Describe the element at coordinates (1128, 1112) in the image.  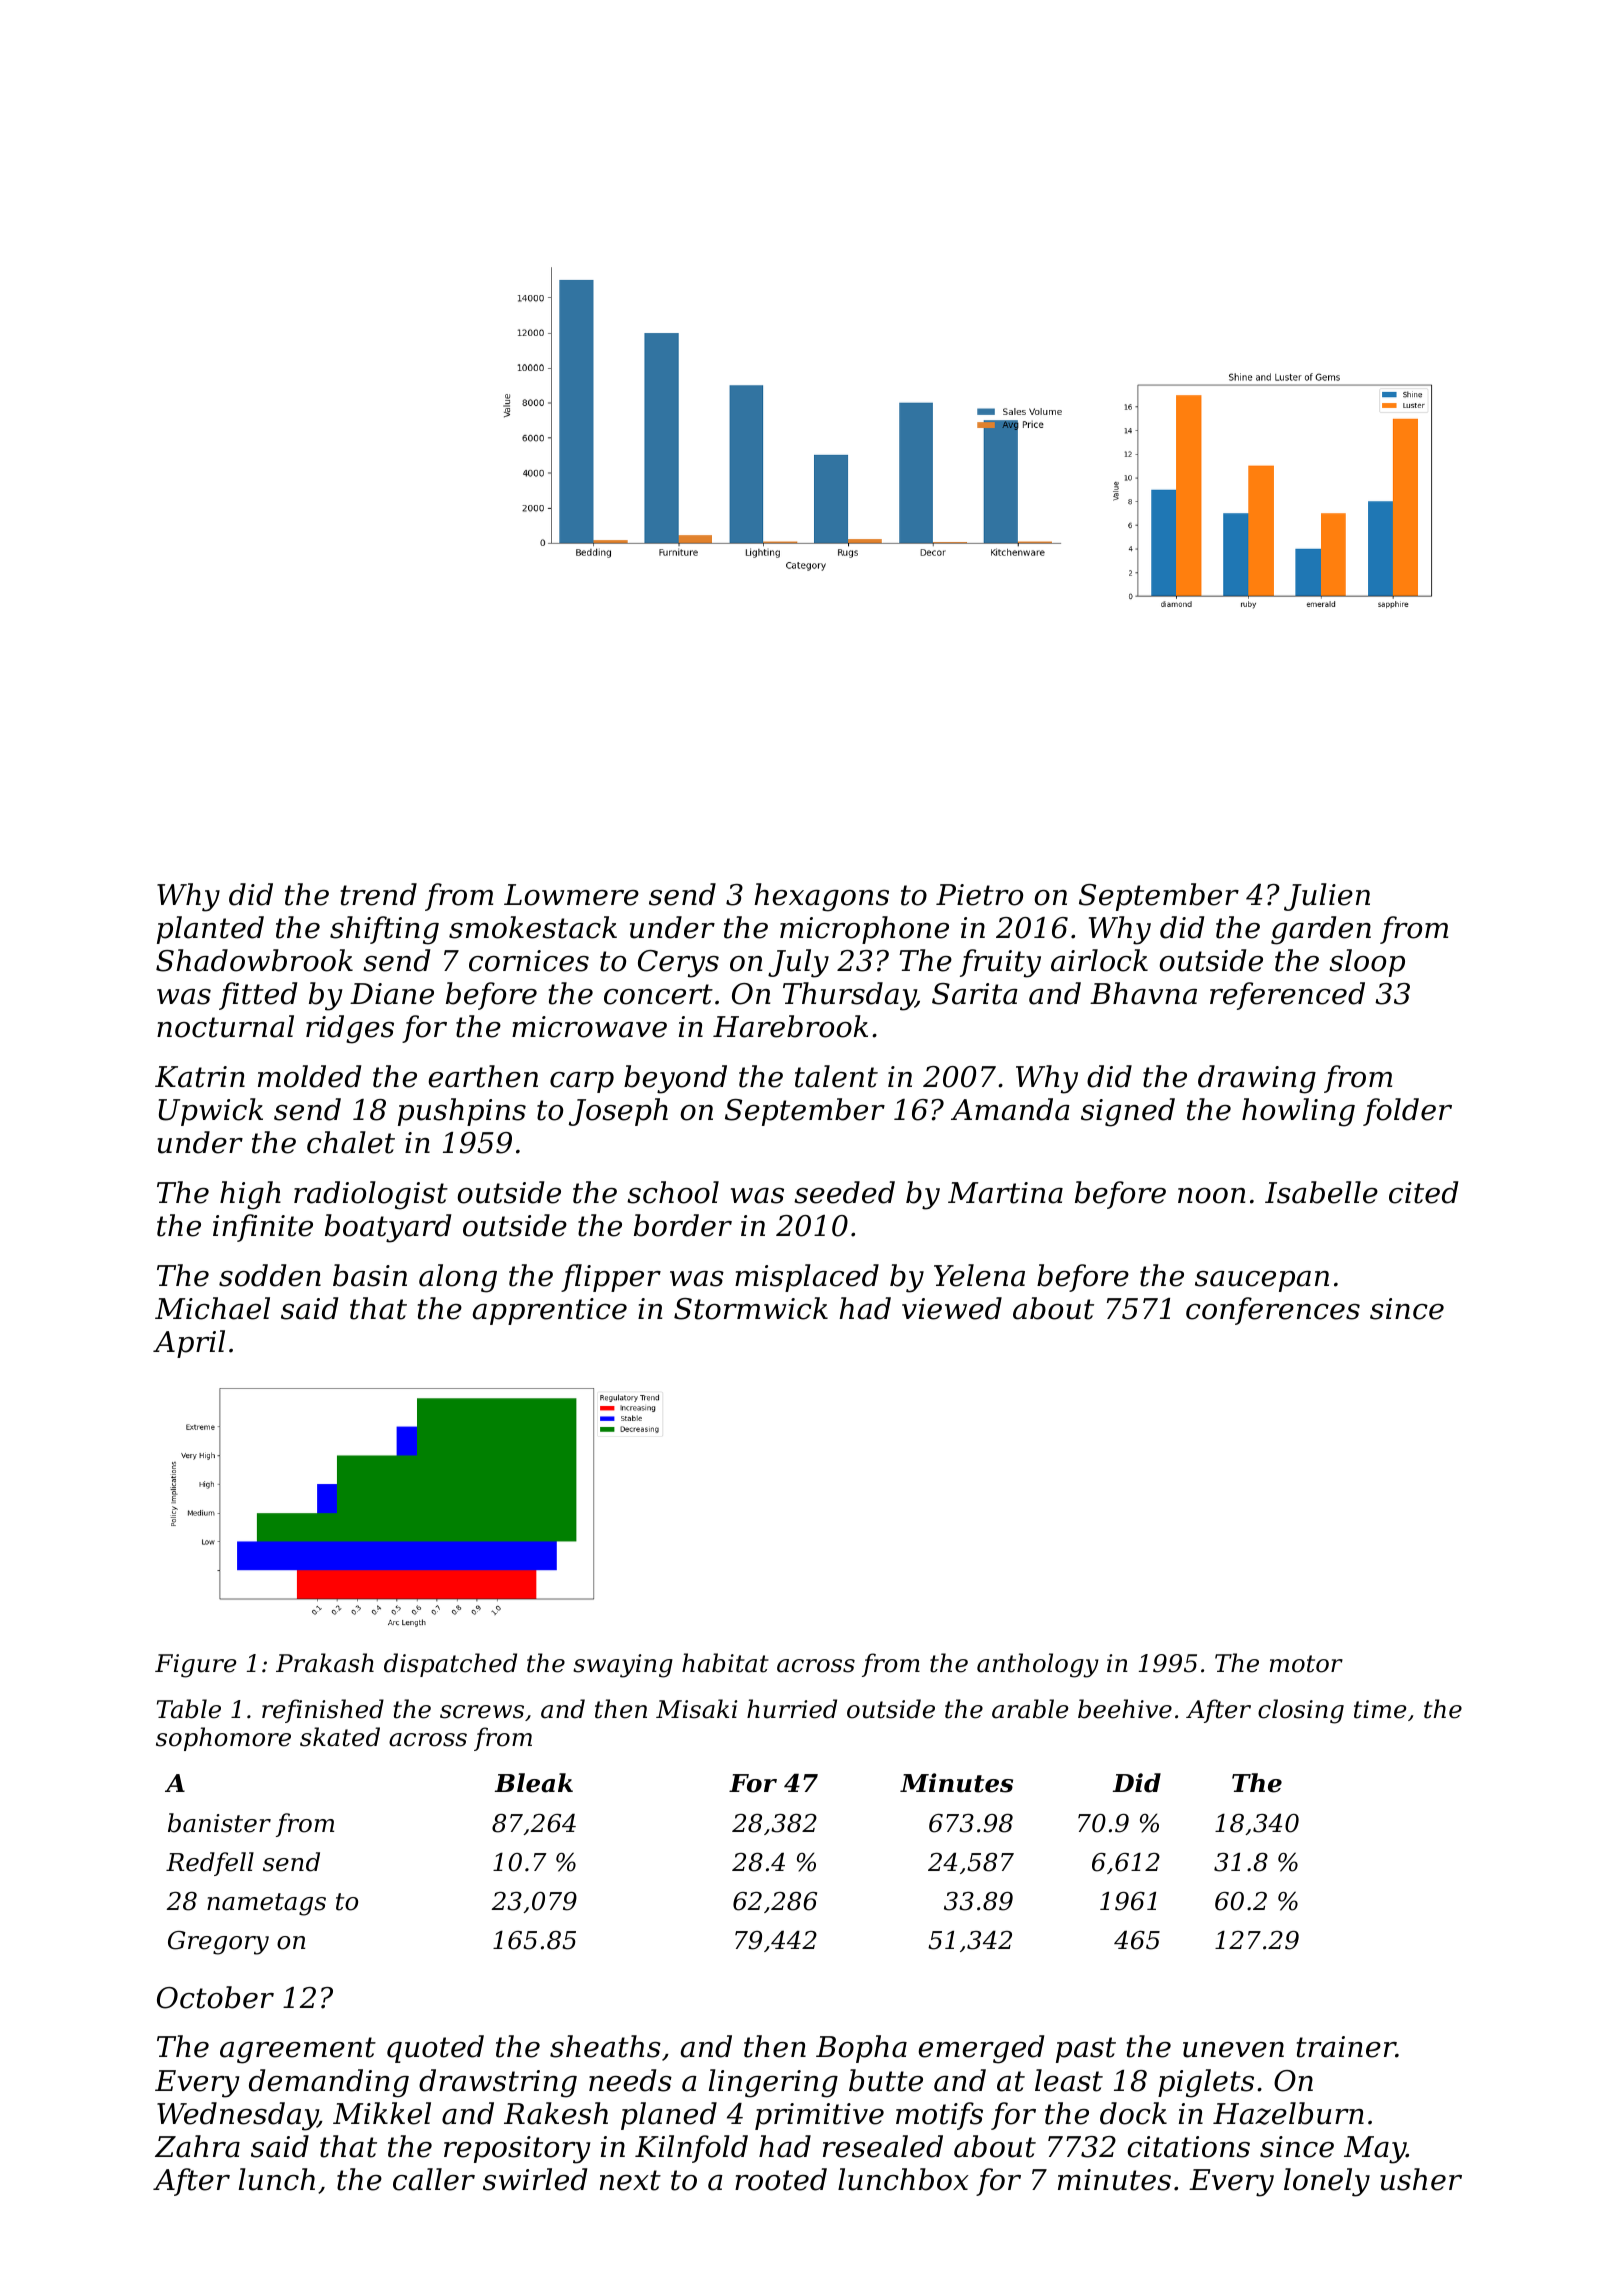
I see `signed` at that location.
